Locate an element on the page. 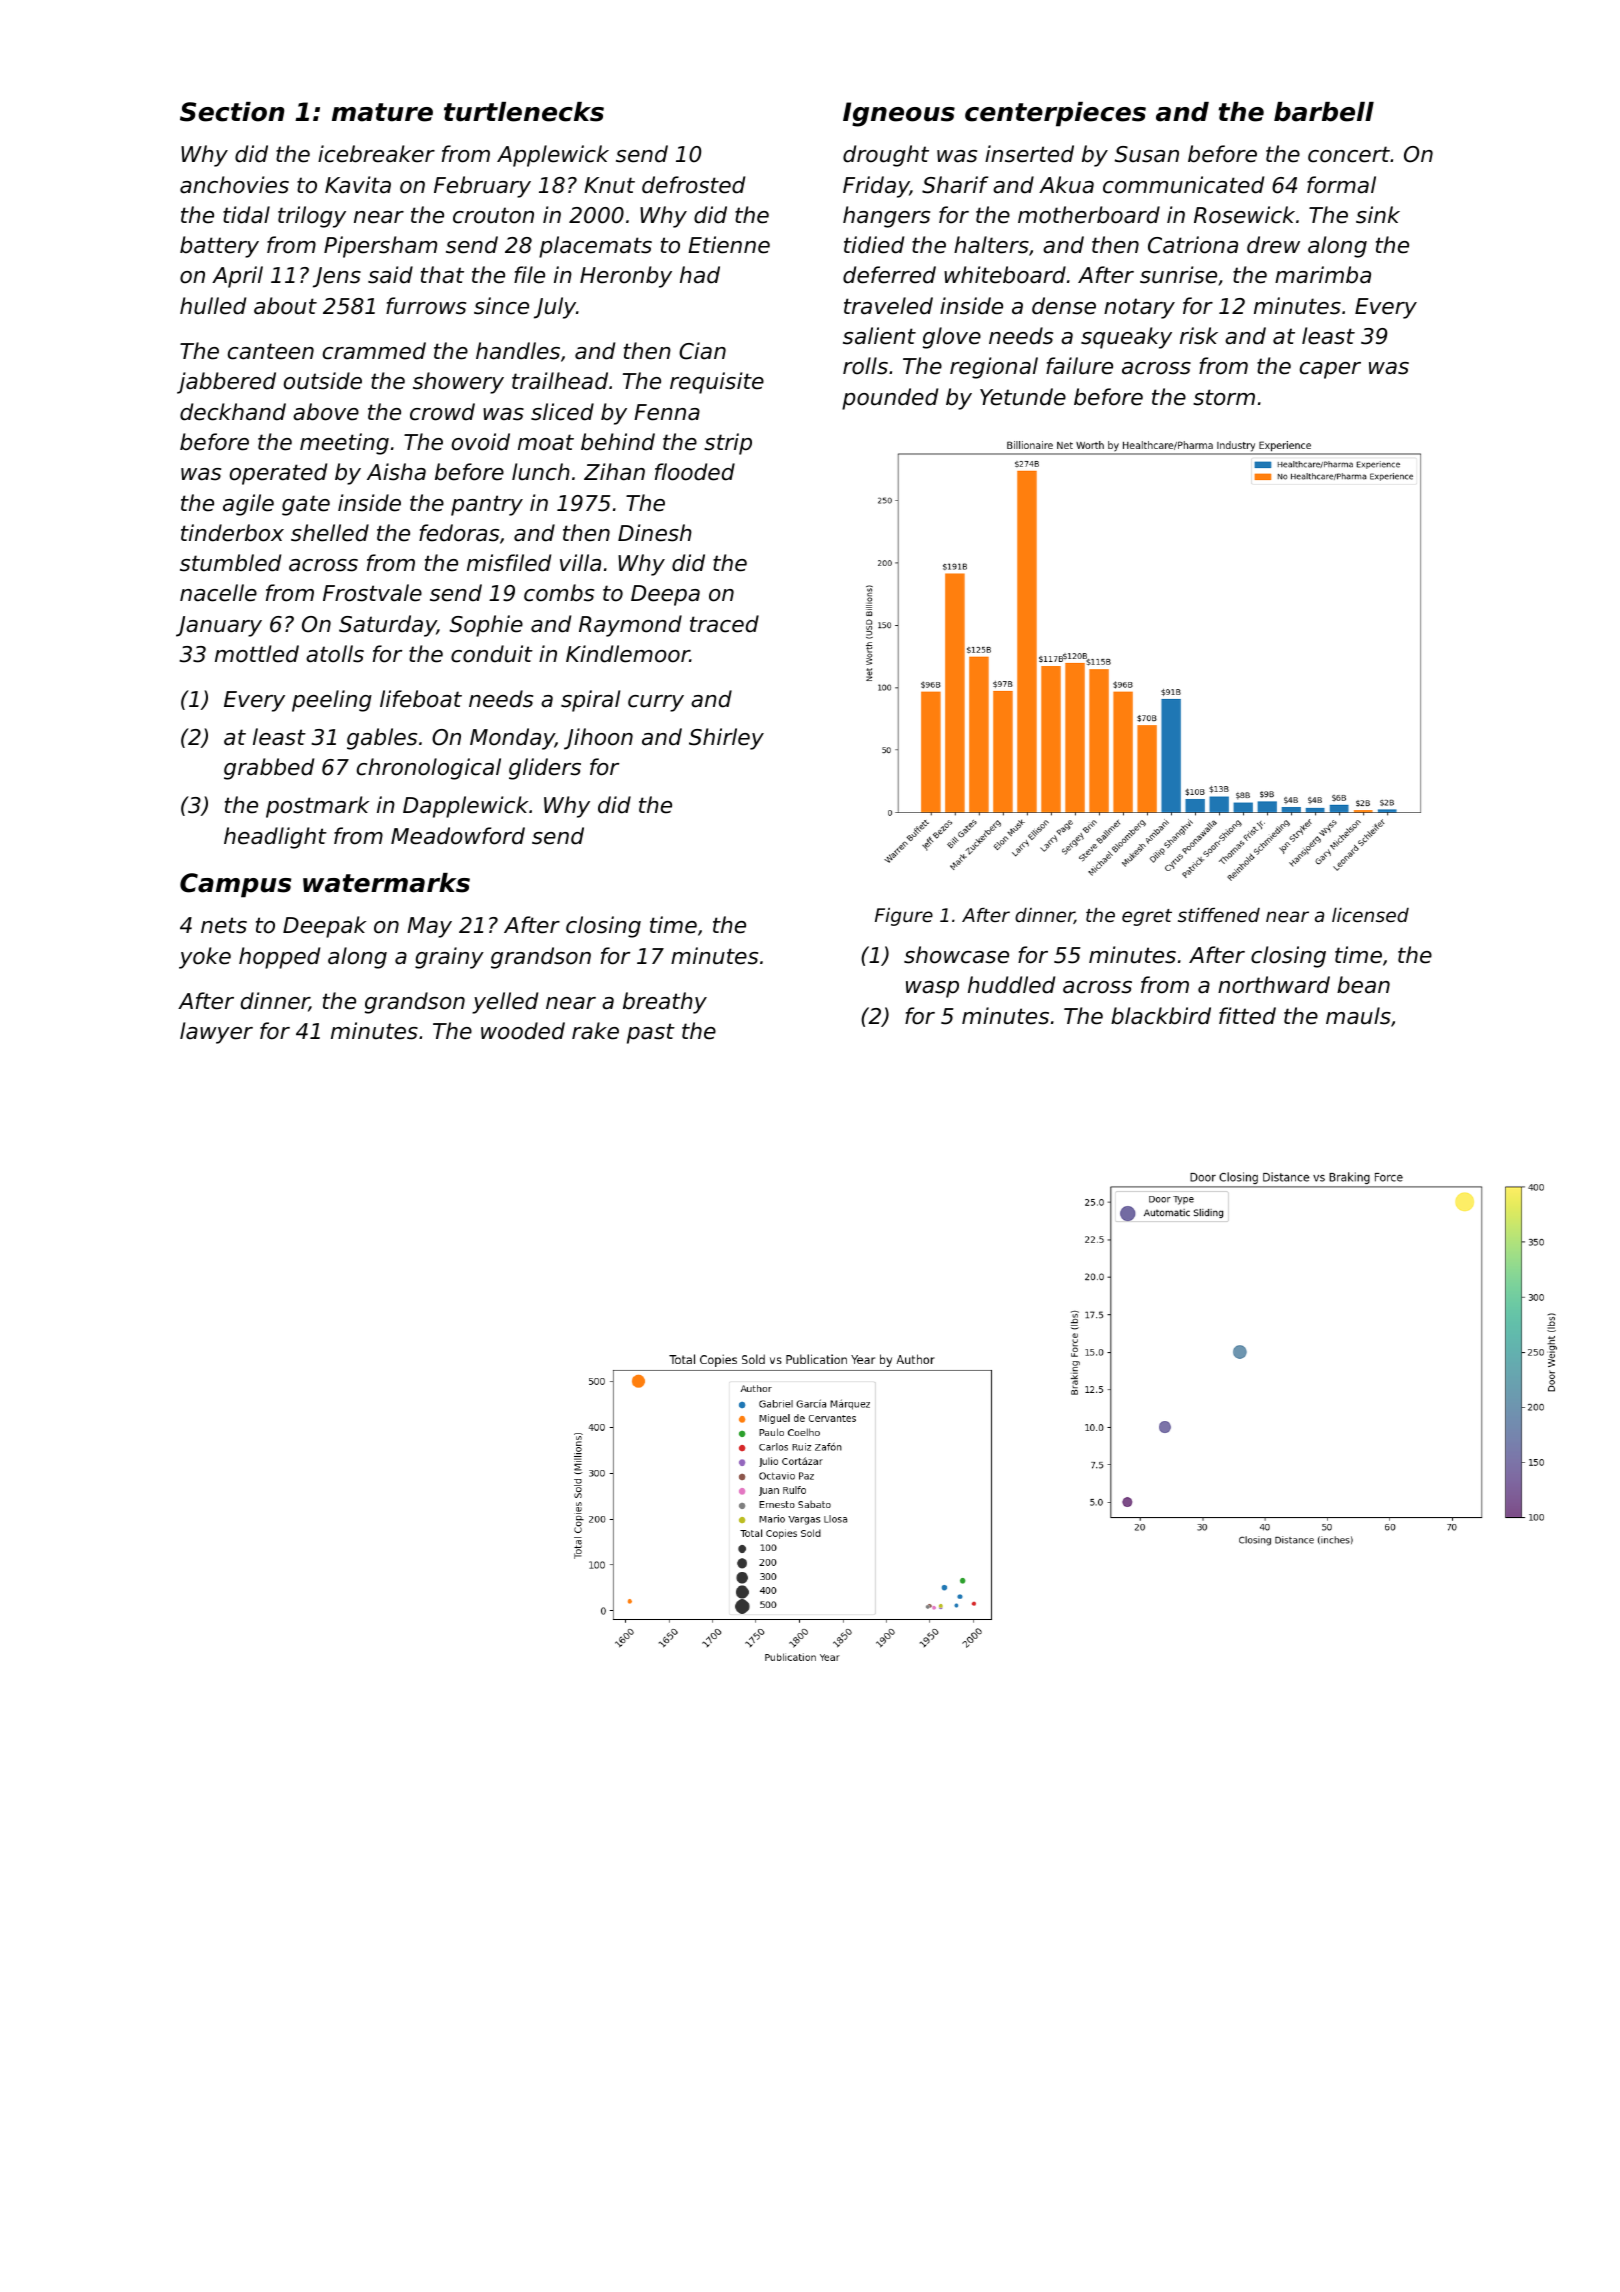 The width and height of the page is (1620, 2292). peeling is located at coordinates (332, 701).
